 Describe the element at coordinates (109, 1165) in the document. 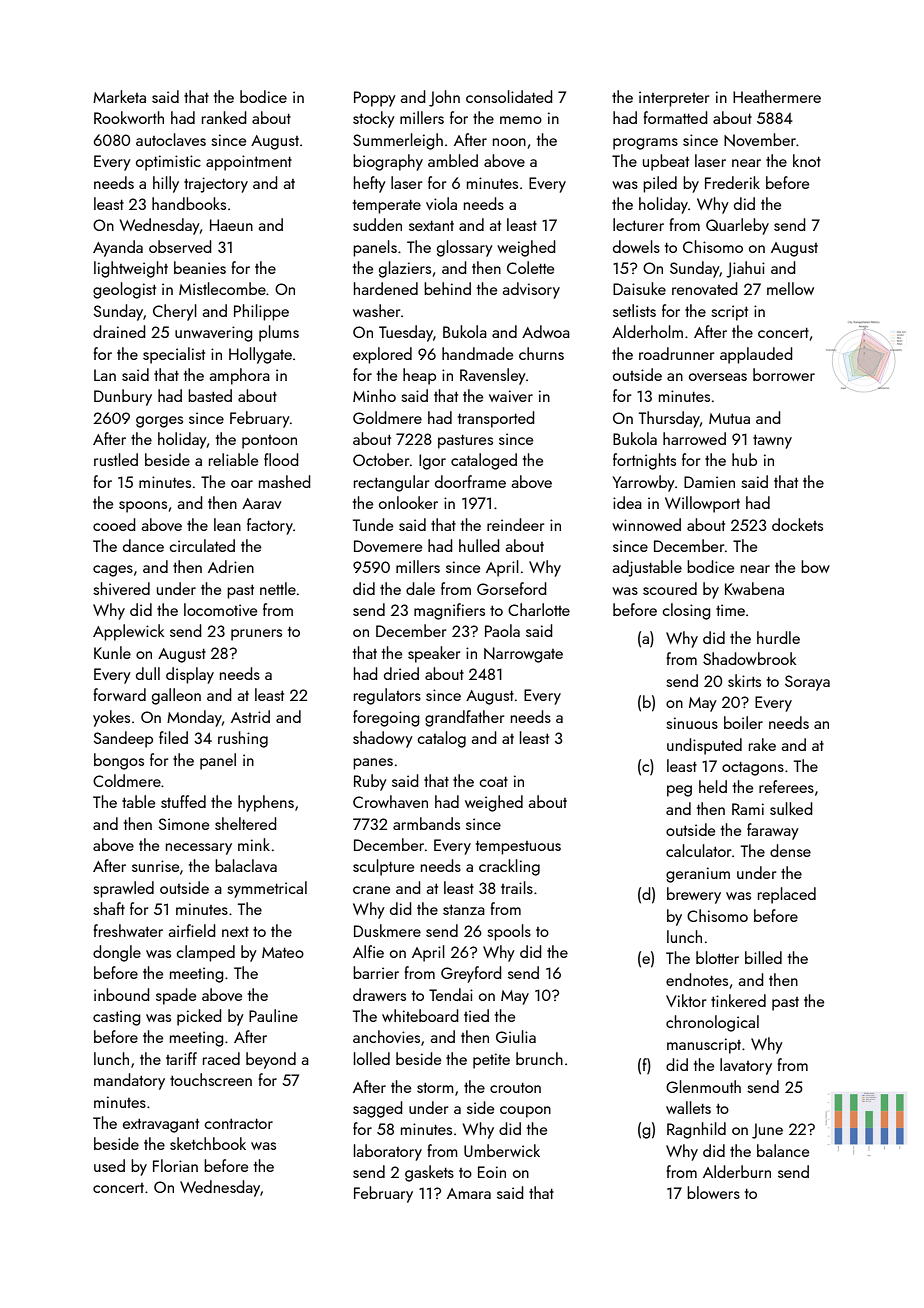

I see `used` at that location.
